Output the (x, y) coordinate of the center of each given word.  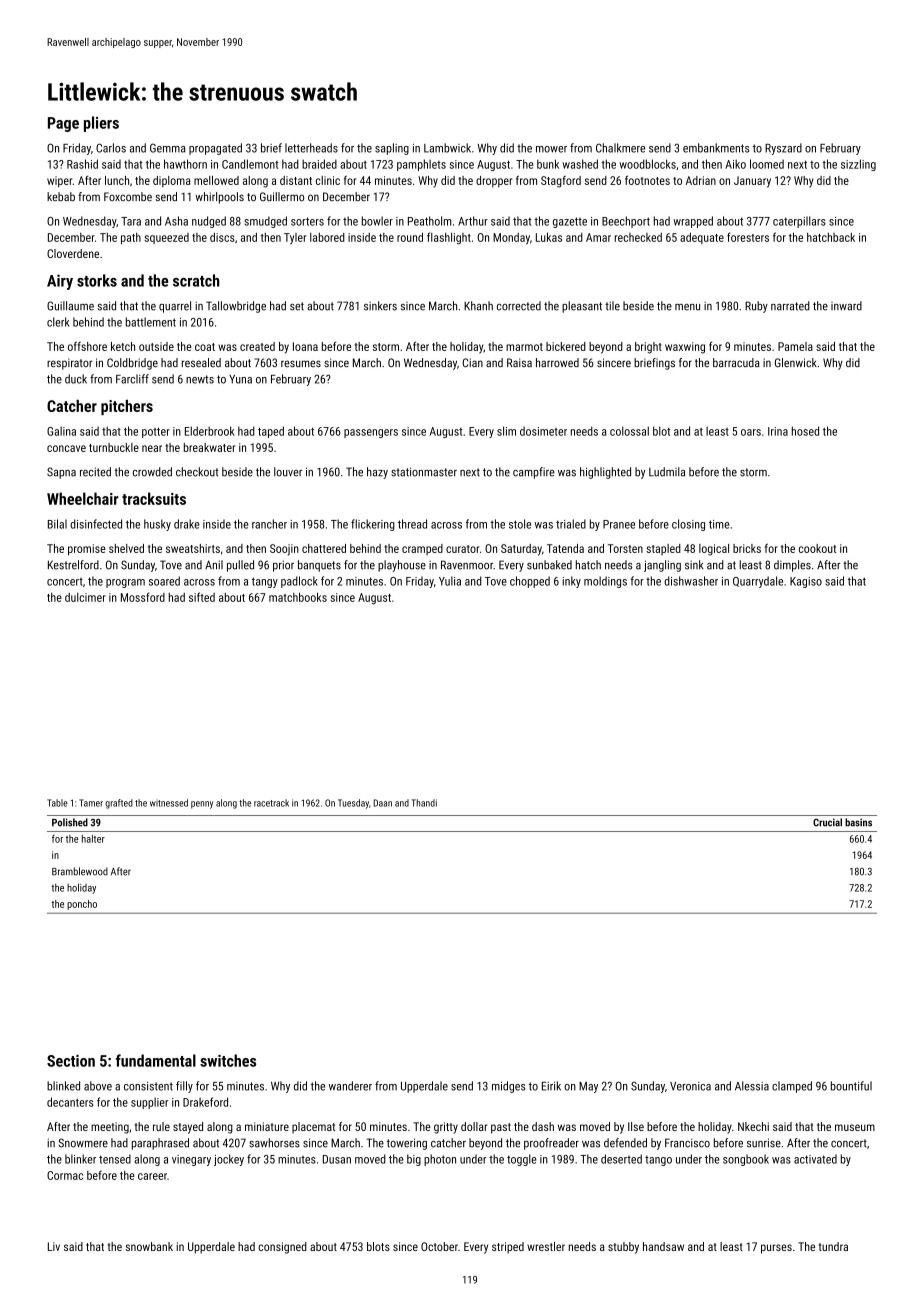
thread (412, 524)
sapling (392, 149)
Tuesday (353, 804)
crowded (152, 472)
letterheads (311, 148)
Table (57, 803)
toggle (522, 1160)
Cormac (65, 1175)
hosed (805, 431)
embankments (716, 148)
